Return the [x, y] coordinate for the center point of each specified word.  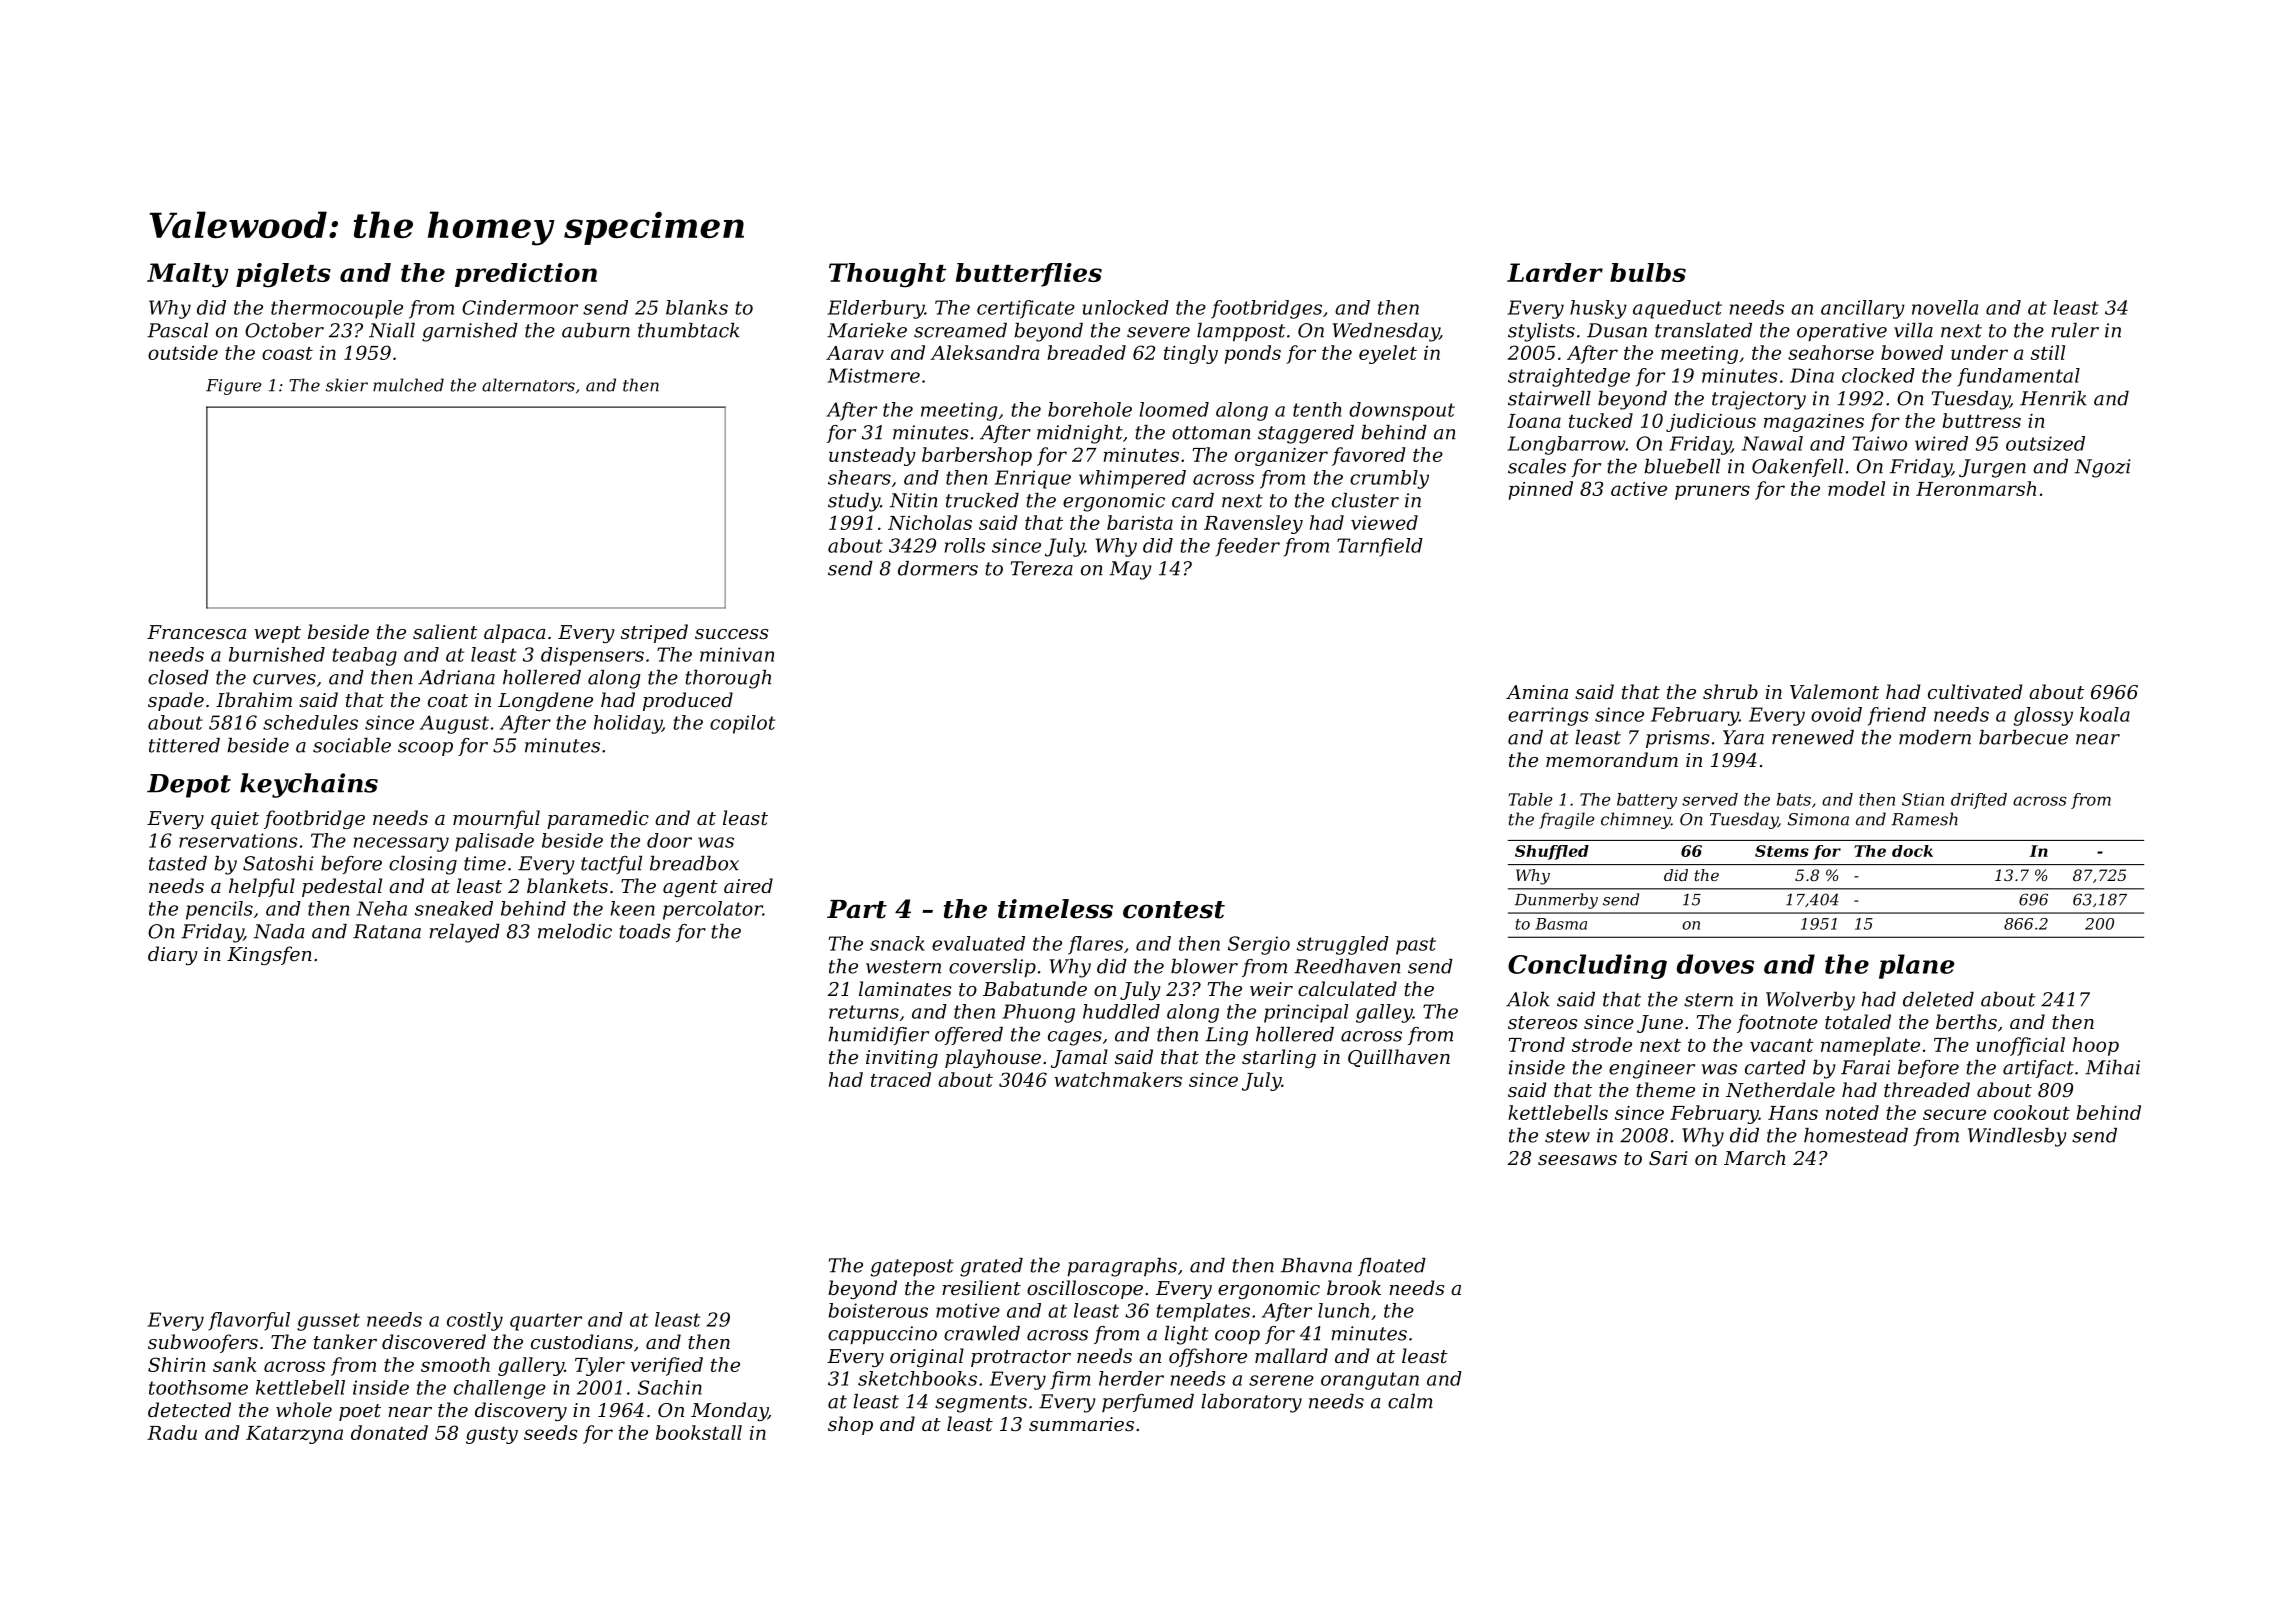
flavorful [249, 1321]
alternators [528, 385]
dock [1912, 851]
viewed [1384, 522]
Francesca [196, 632]
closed [178, 677]
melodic [575, 931]
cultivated [1975, 691]
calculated [1347, 988]
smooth [455, 1364]
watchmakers [1118, 1079]
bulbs [1648, 272]
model [1856, 488]
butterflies [1029, 275]
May [1130, 570]
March [1754, 1157]
